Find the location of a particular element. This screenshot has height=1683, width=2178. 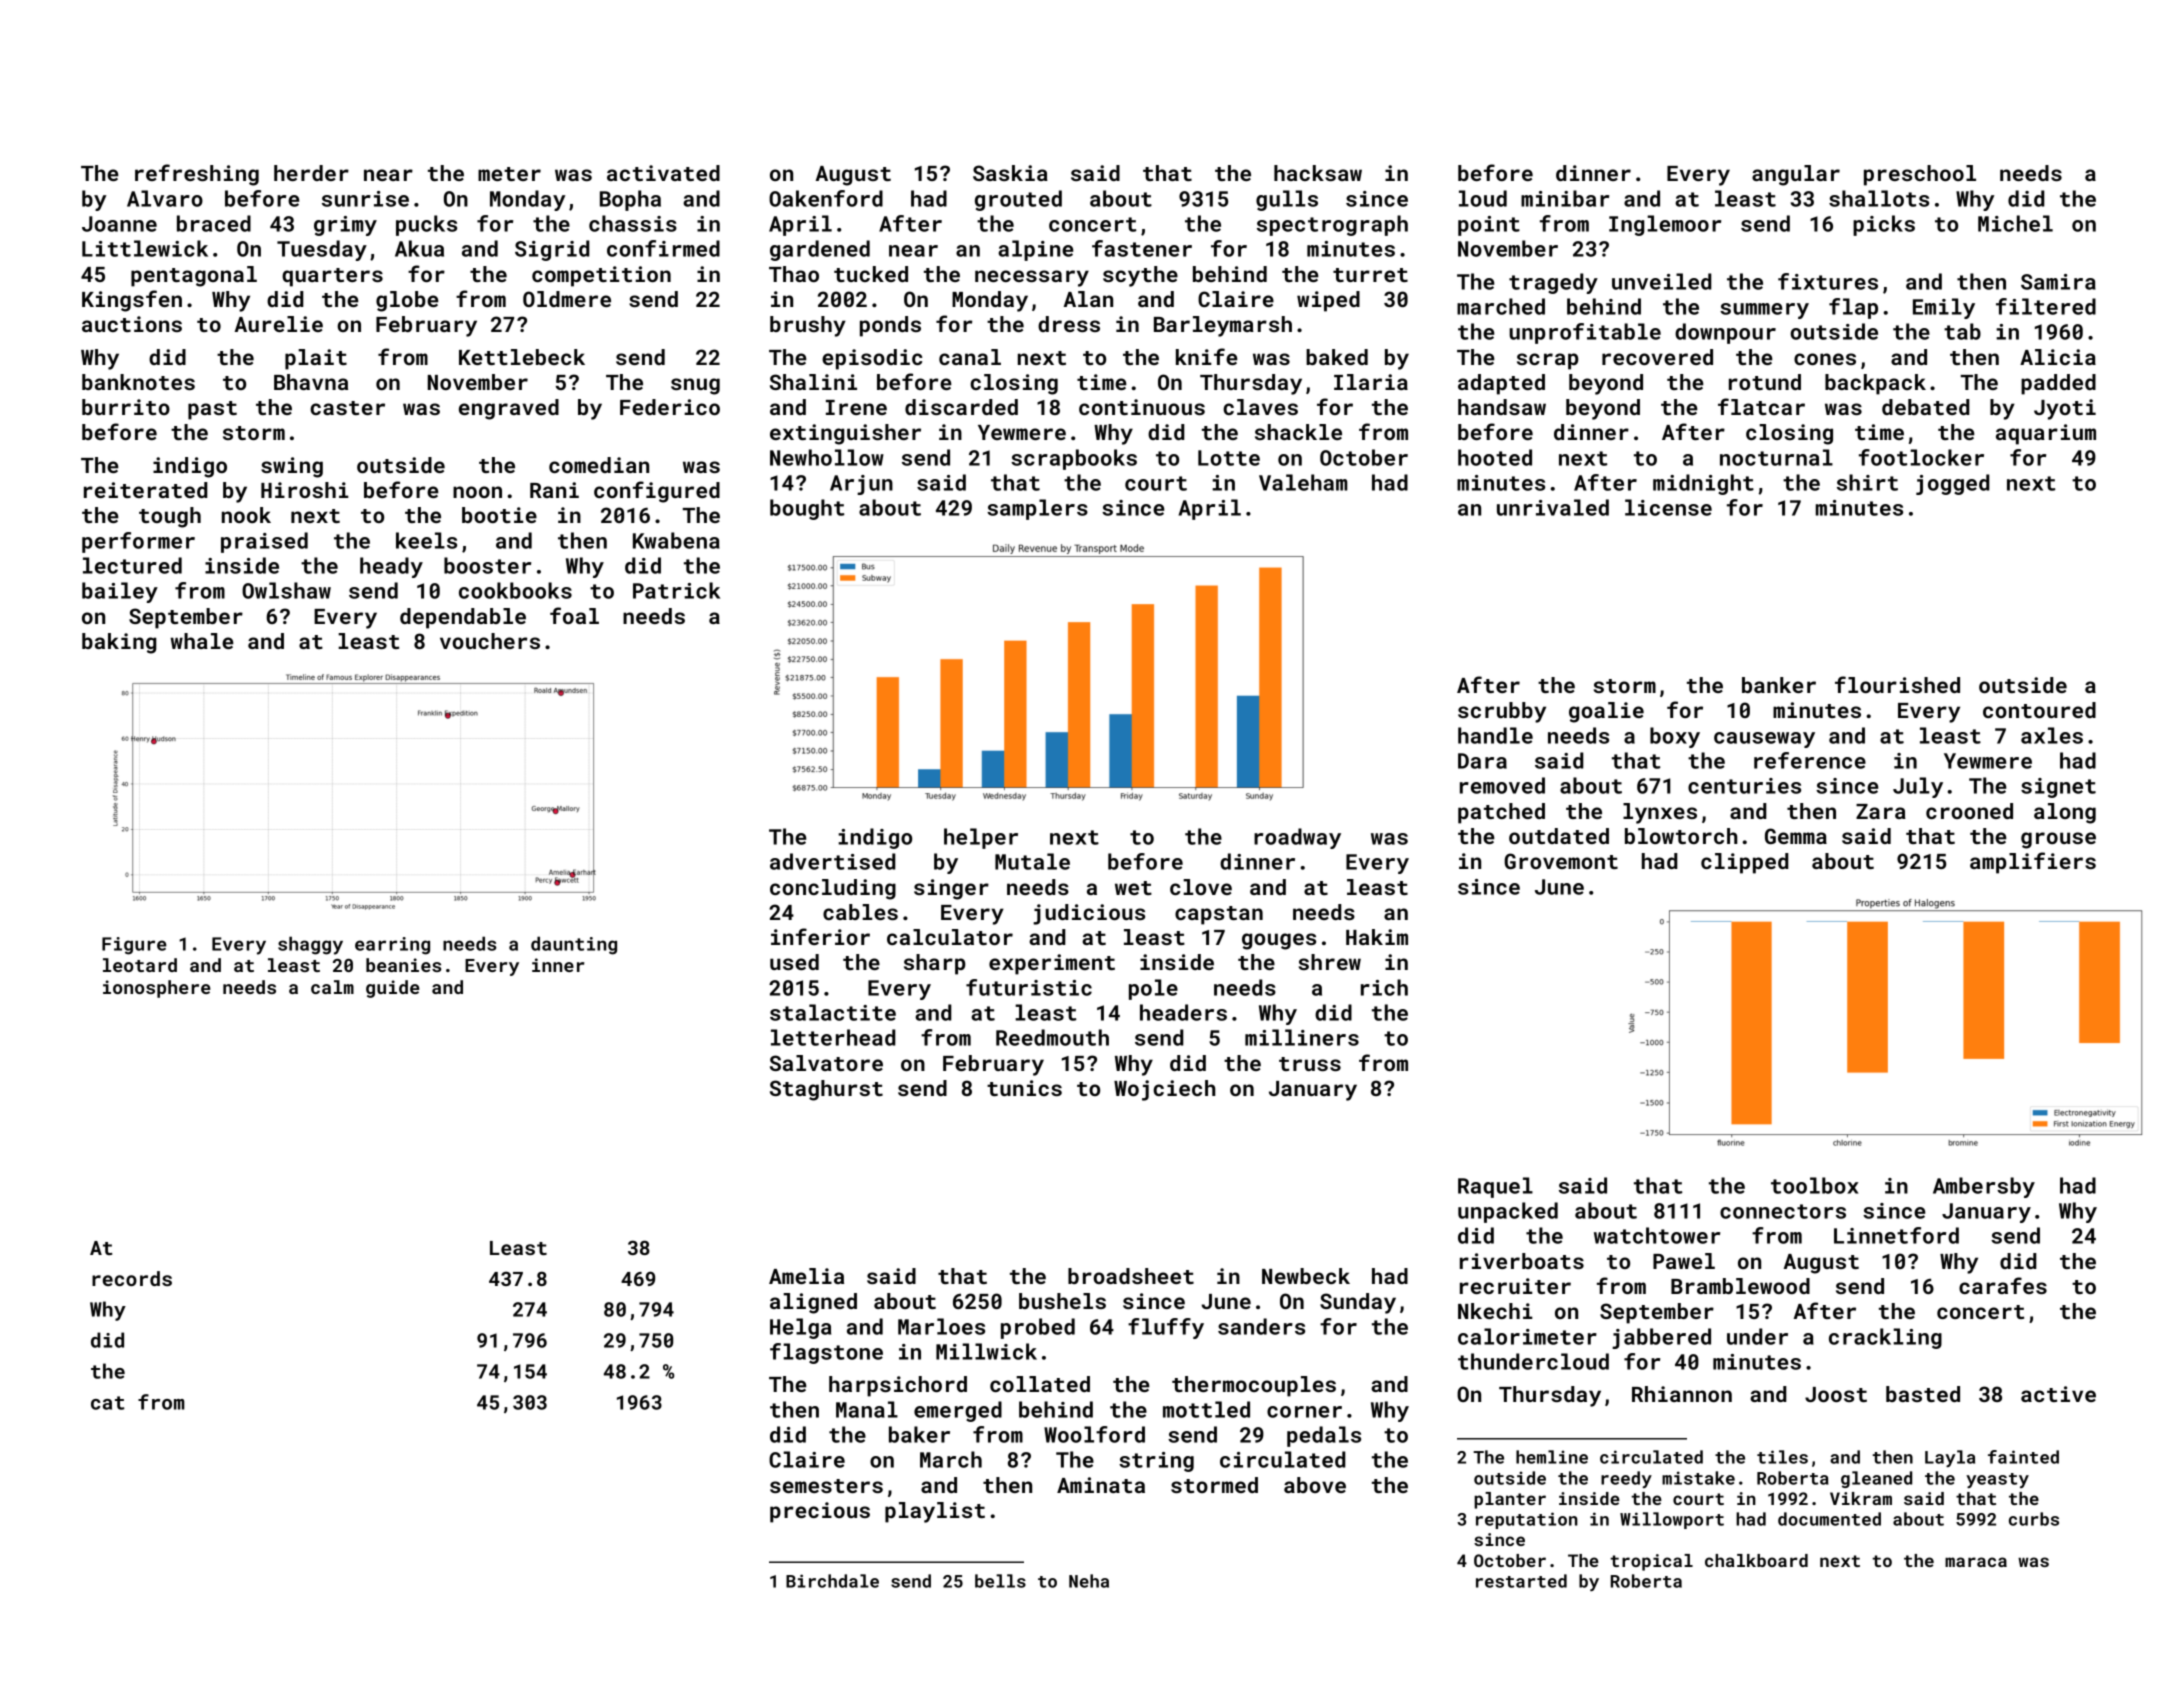

Saskia is located at coordinates (1010, 173).
